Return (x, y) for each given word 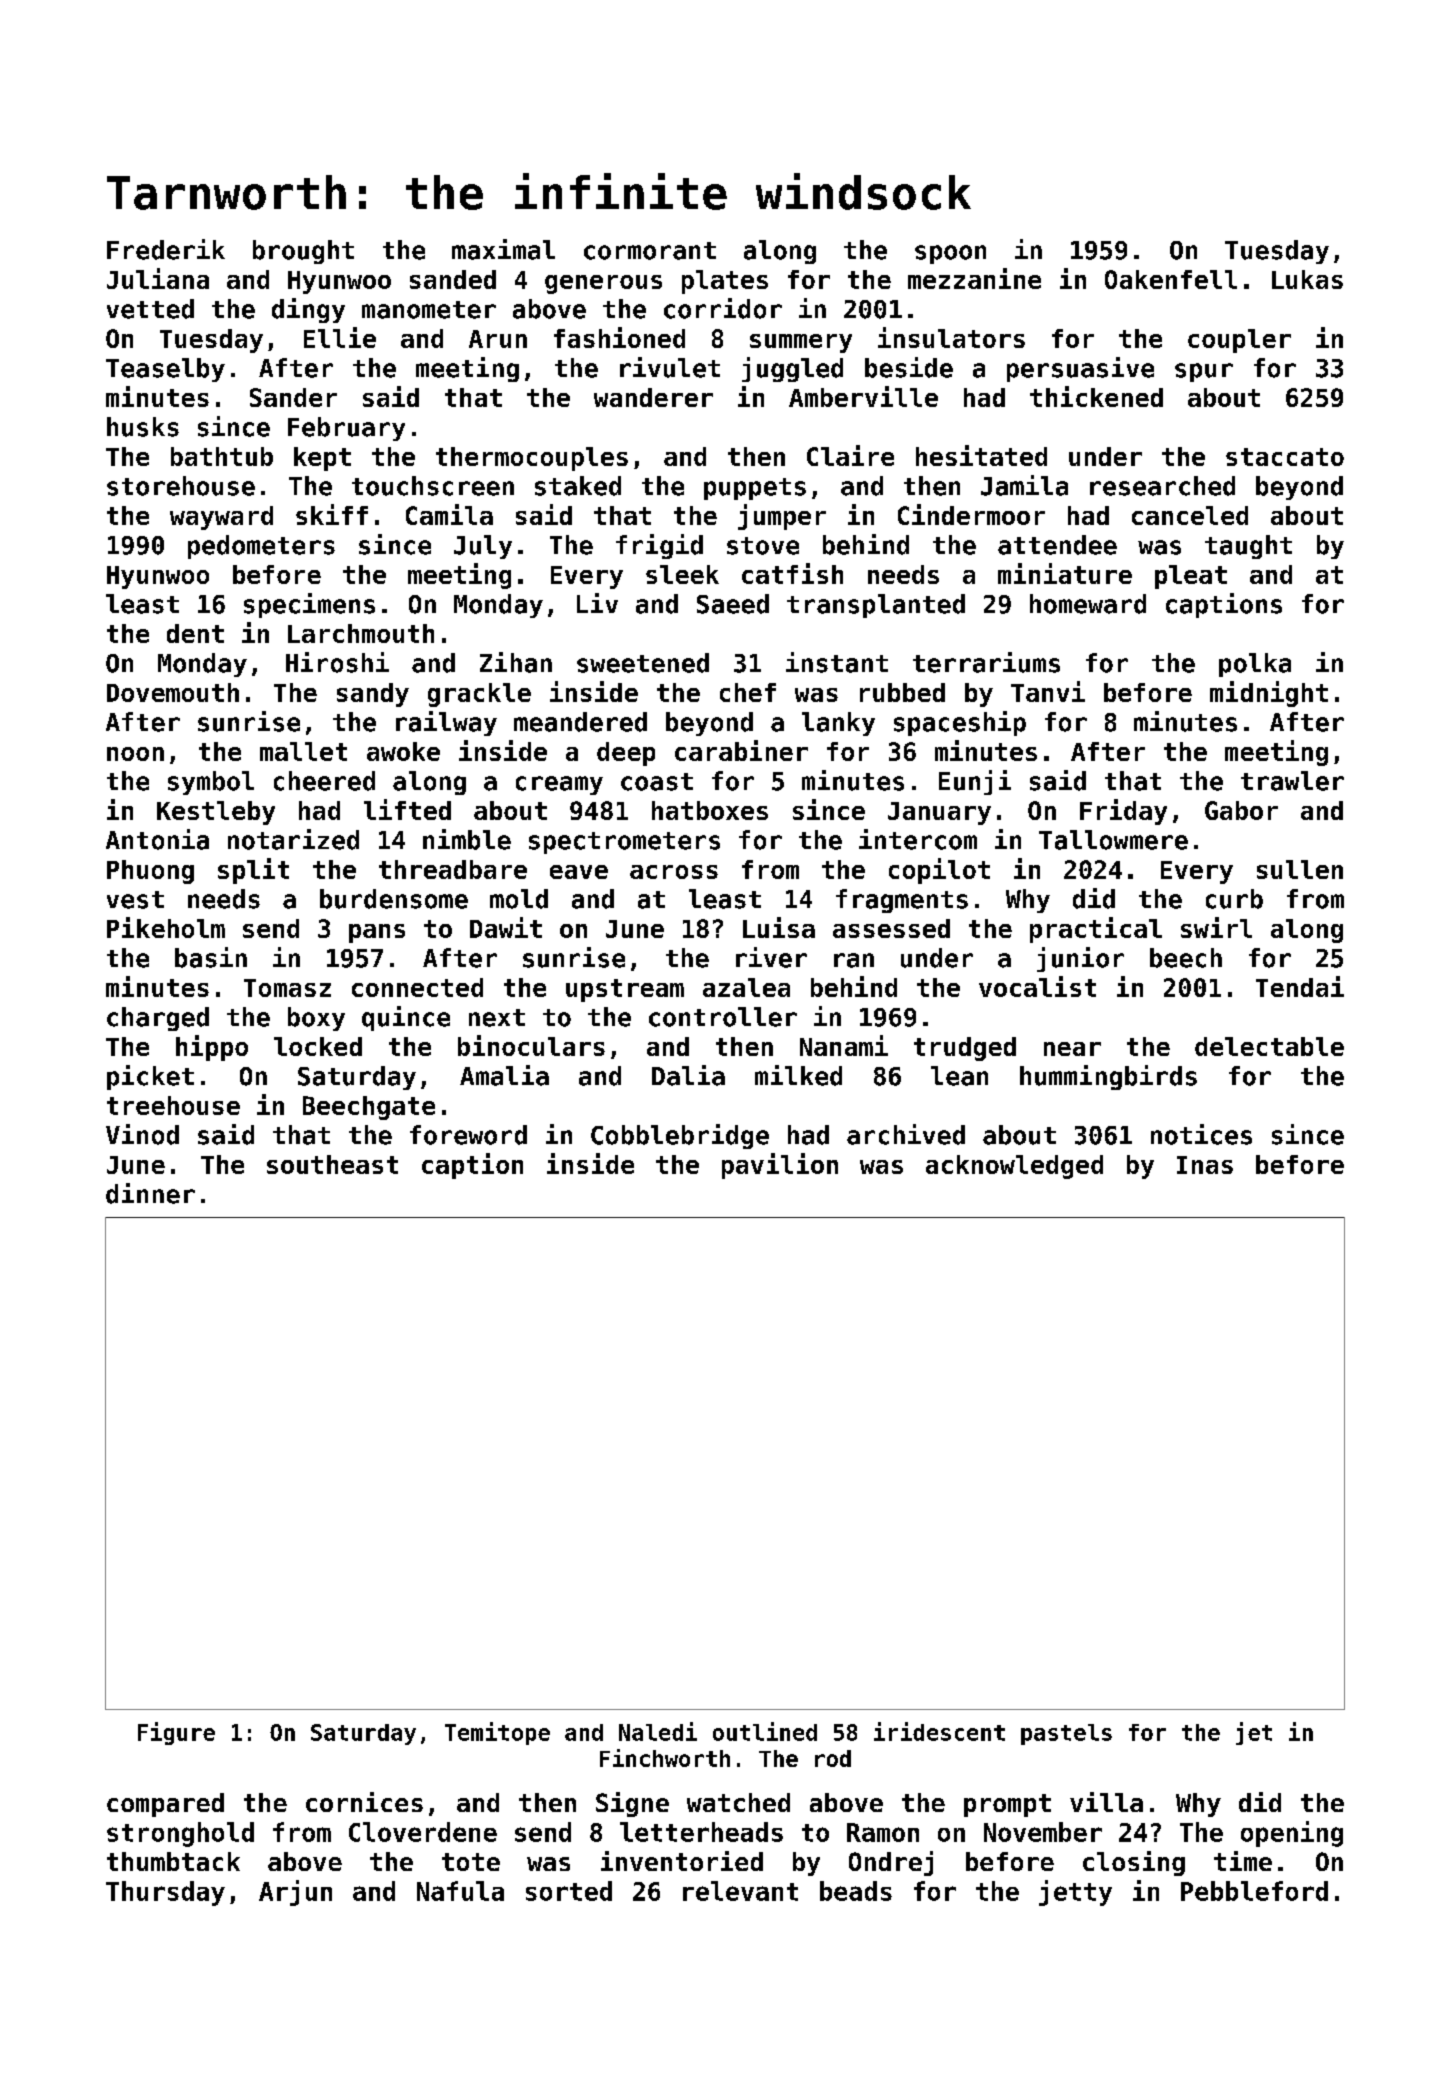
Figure (176, 1733)
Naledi (658, 1731)
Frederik (166, 249)
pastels (1066, 1734)
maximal (503, 249)
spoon (950, 254)
